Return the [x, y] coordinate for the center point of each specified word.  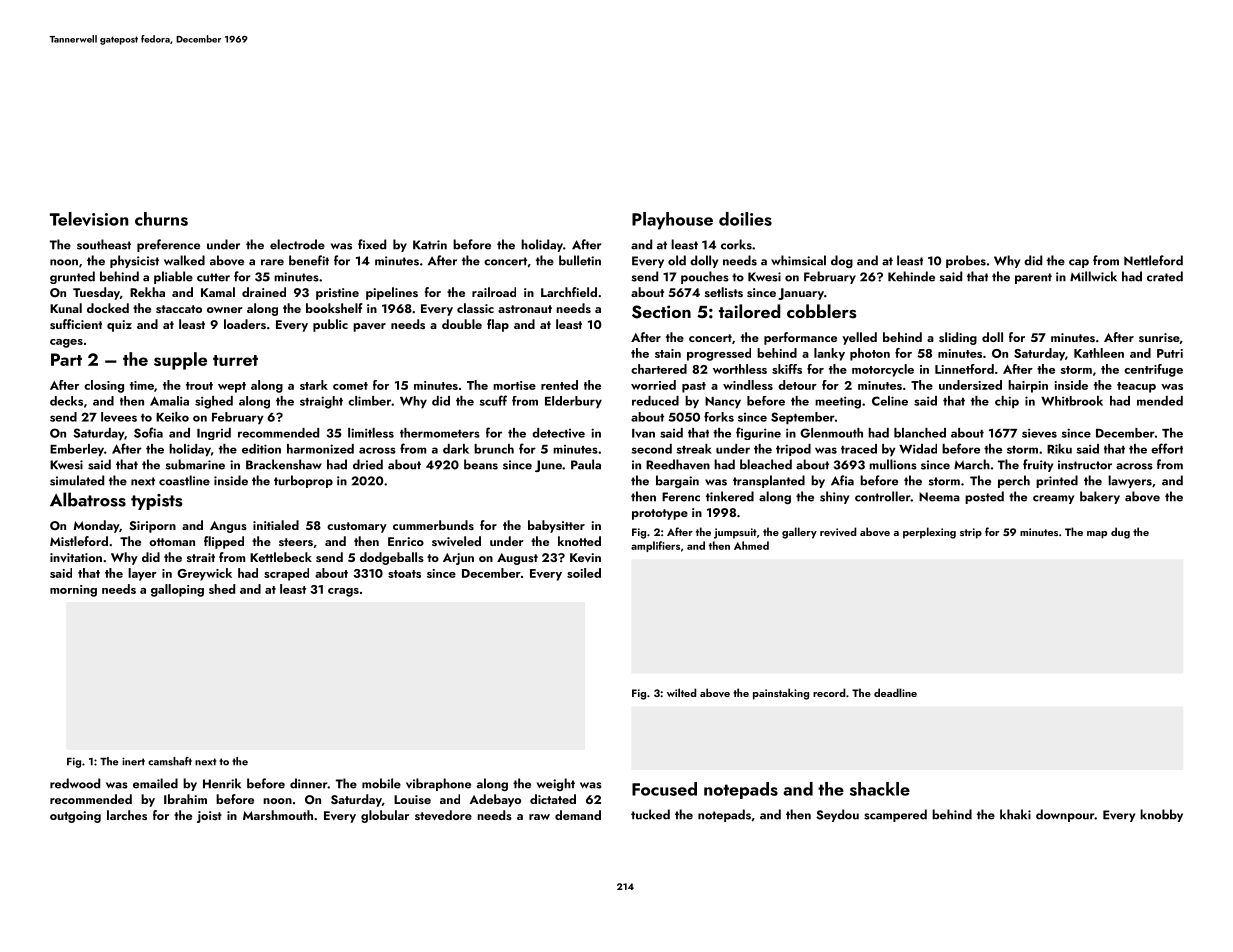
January [801, 294]
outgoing [75, 817]
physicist [134, 261]
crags [343, 592]
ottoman [172, 542]
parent [1033, 278]
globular [385, 816]
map [1097, 535]
